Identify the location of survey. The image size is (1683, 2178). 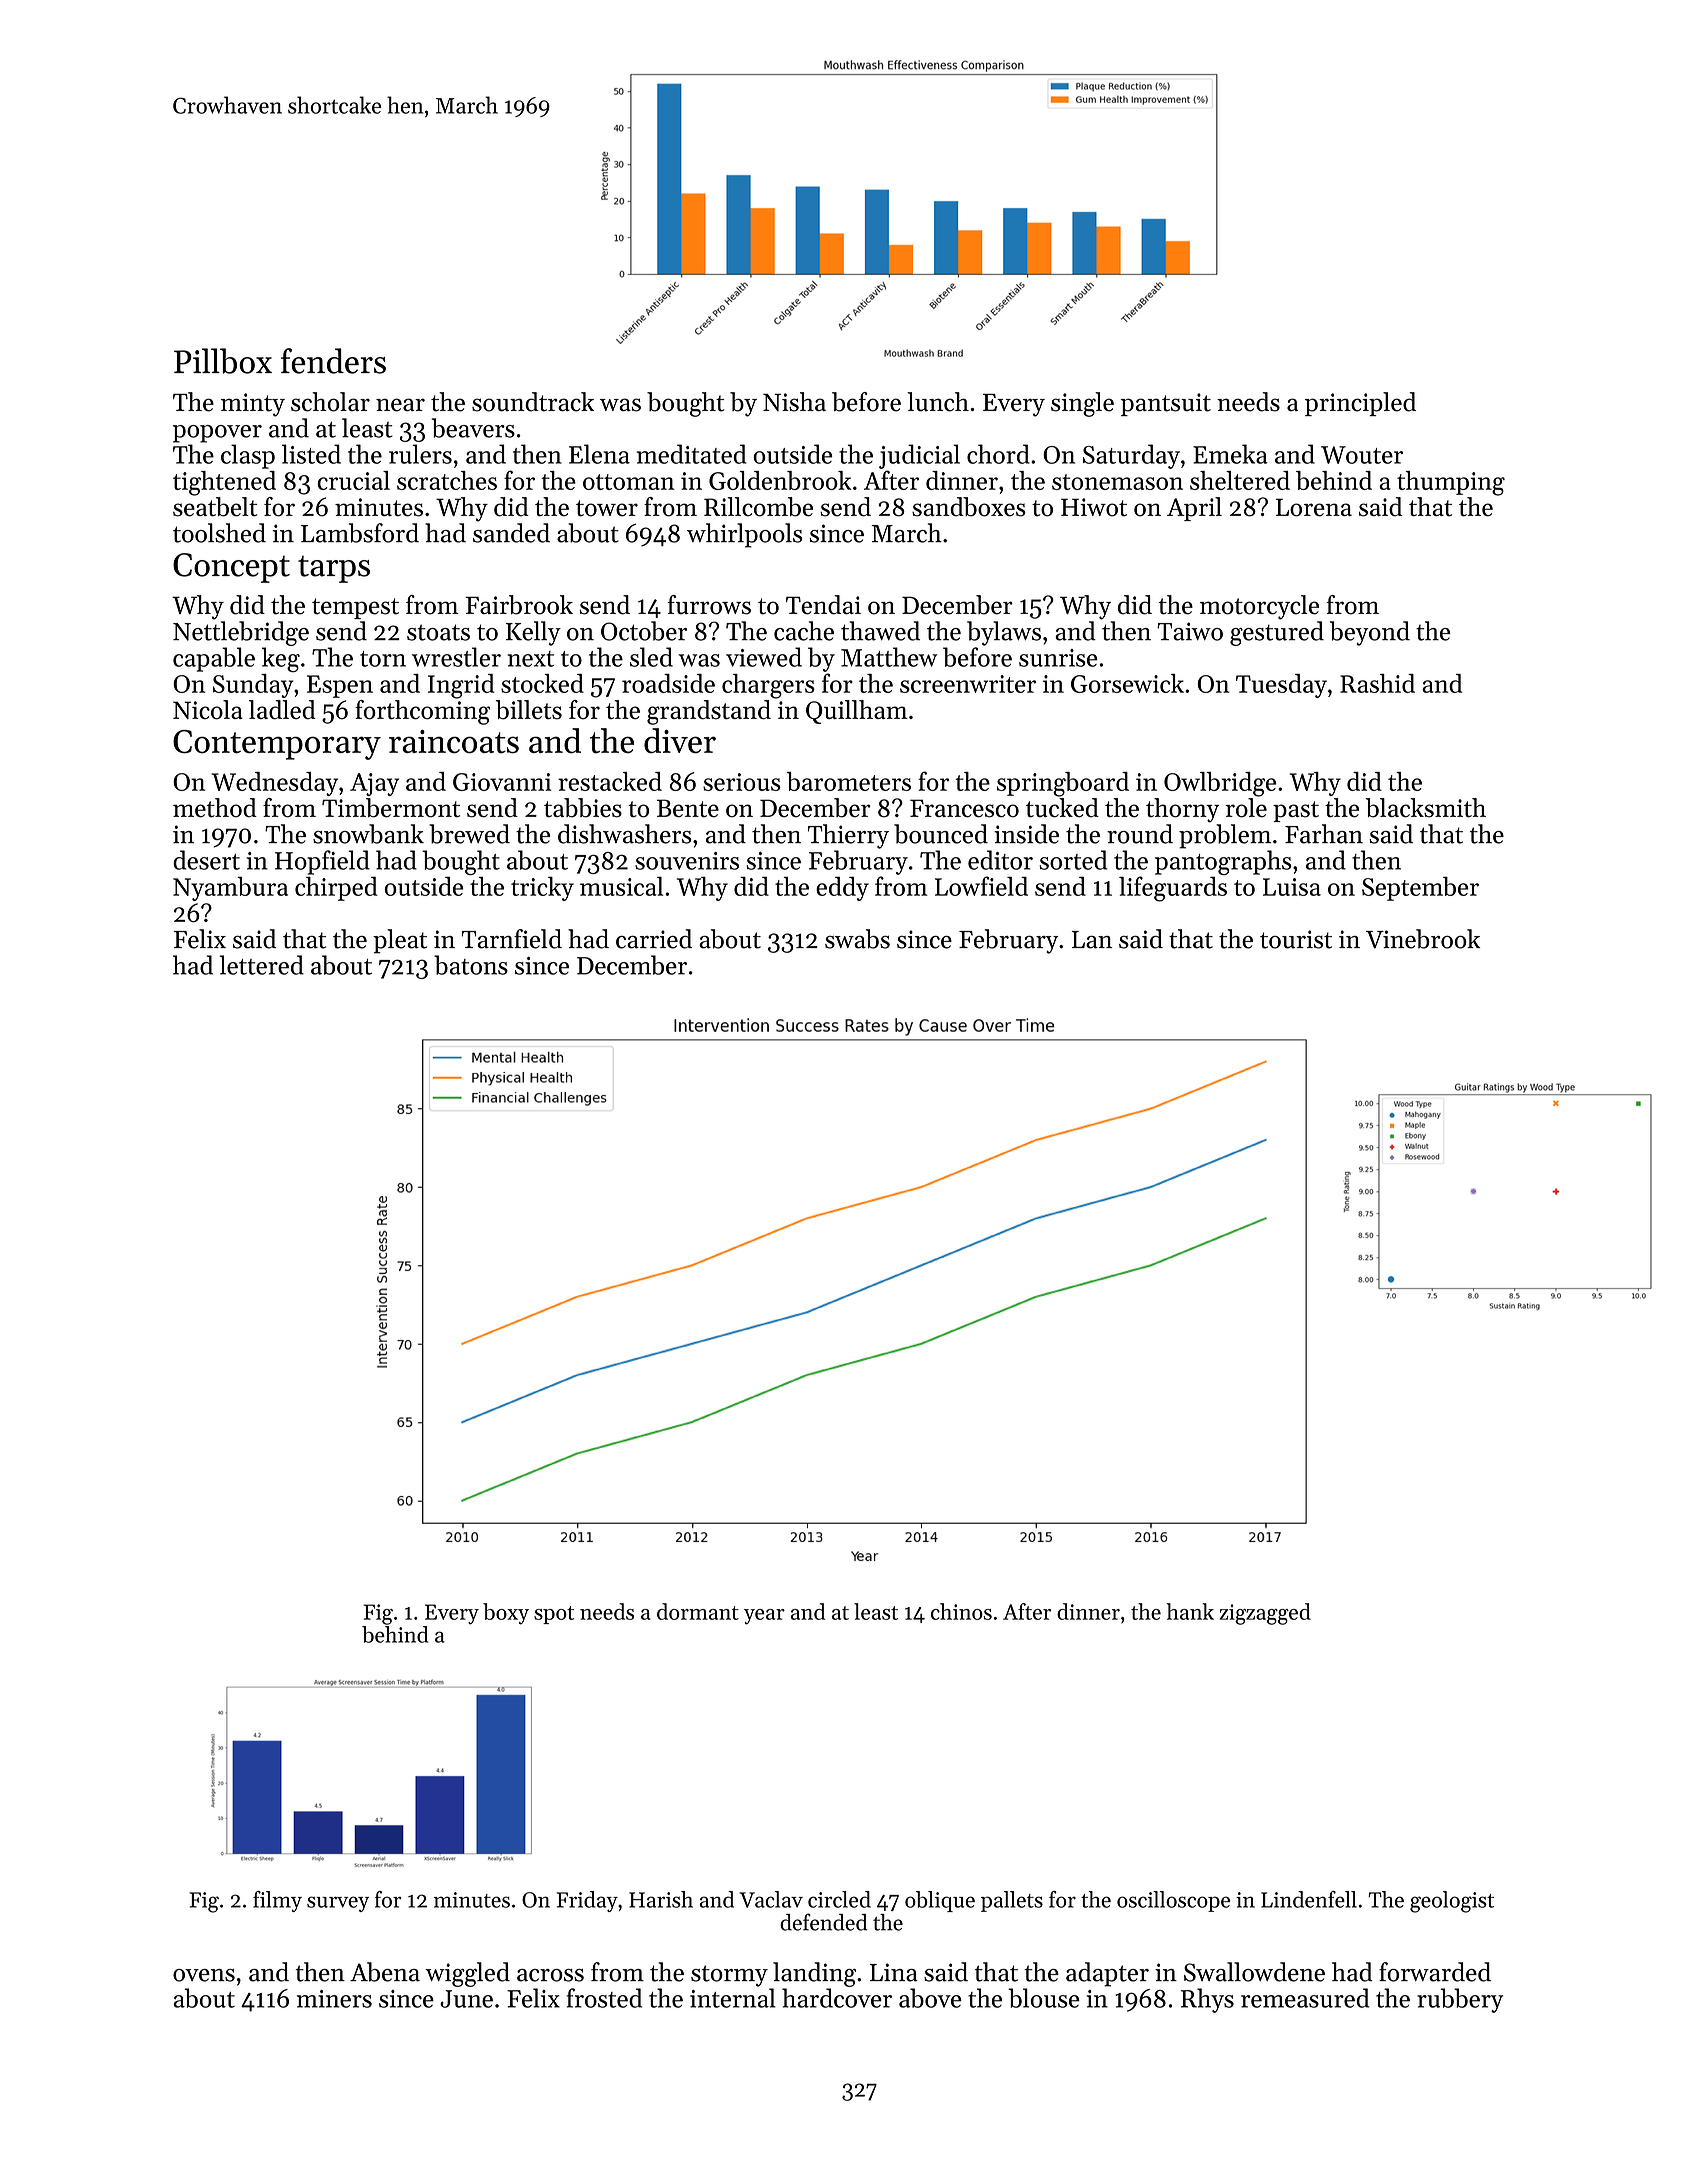
(338, 1904).
